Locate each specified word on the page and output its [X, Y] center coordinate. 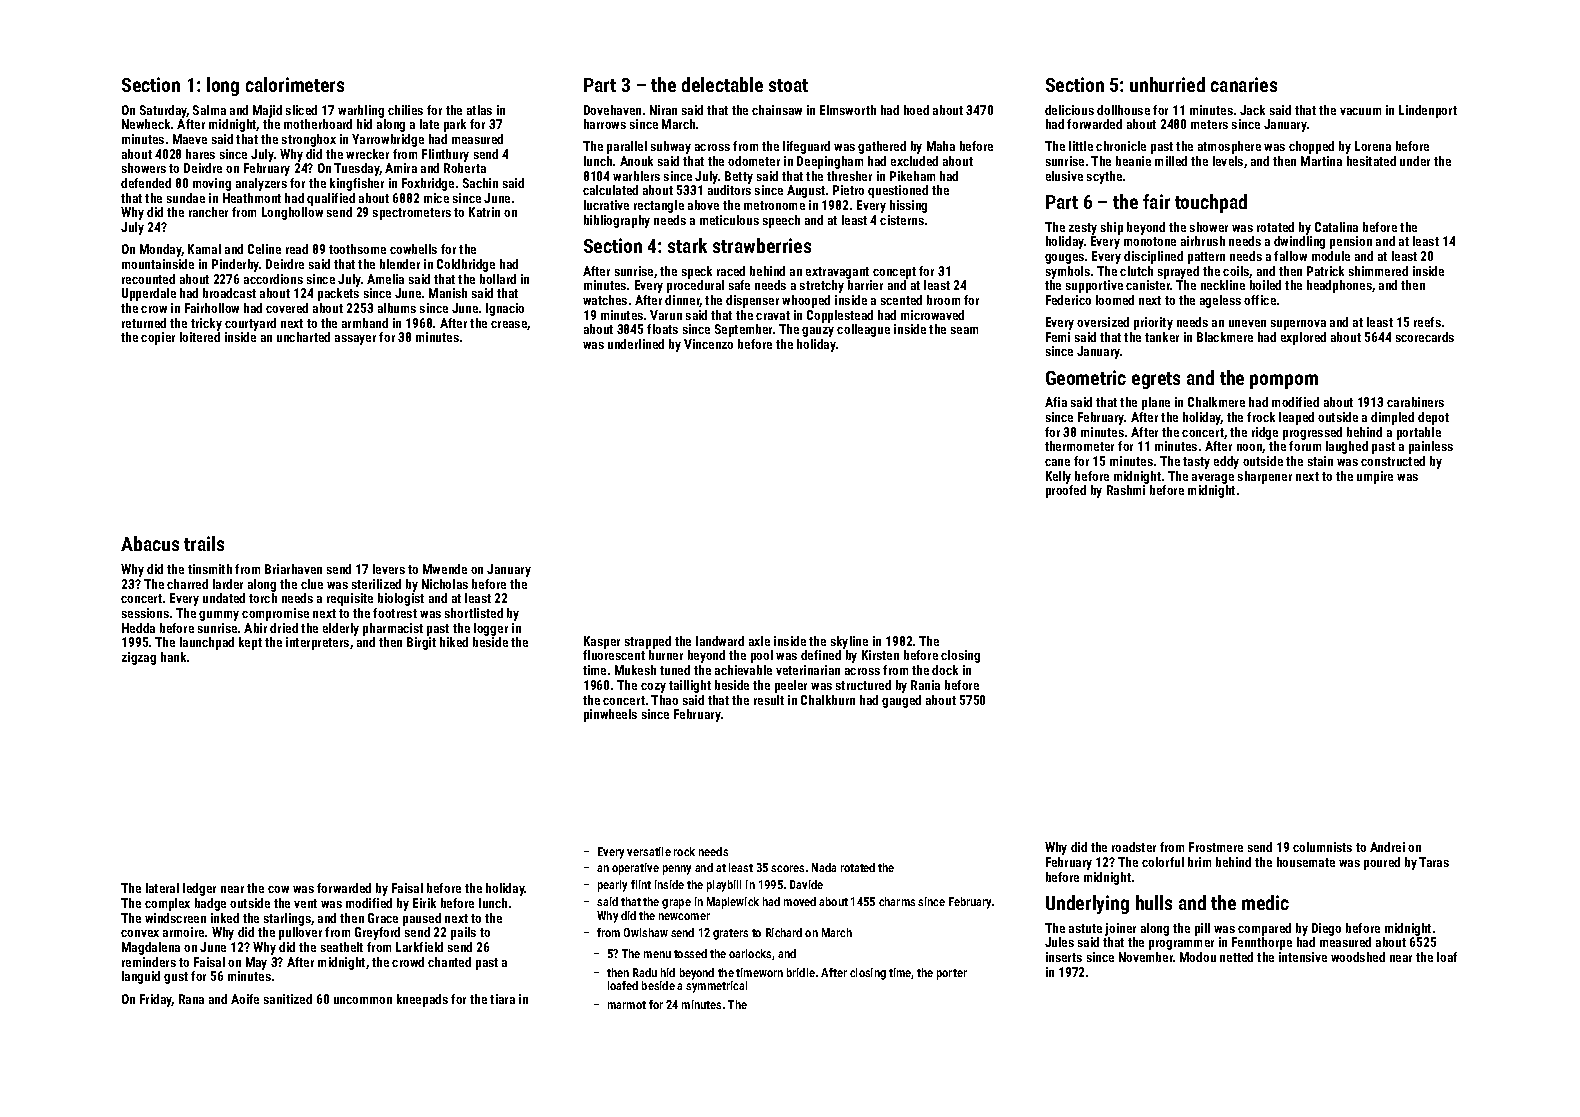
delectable [722, 84]
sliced [301, 110]
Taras [1434, 862]
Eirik [424, 903]
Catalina [1336, 227]
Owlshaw [646, 932]
